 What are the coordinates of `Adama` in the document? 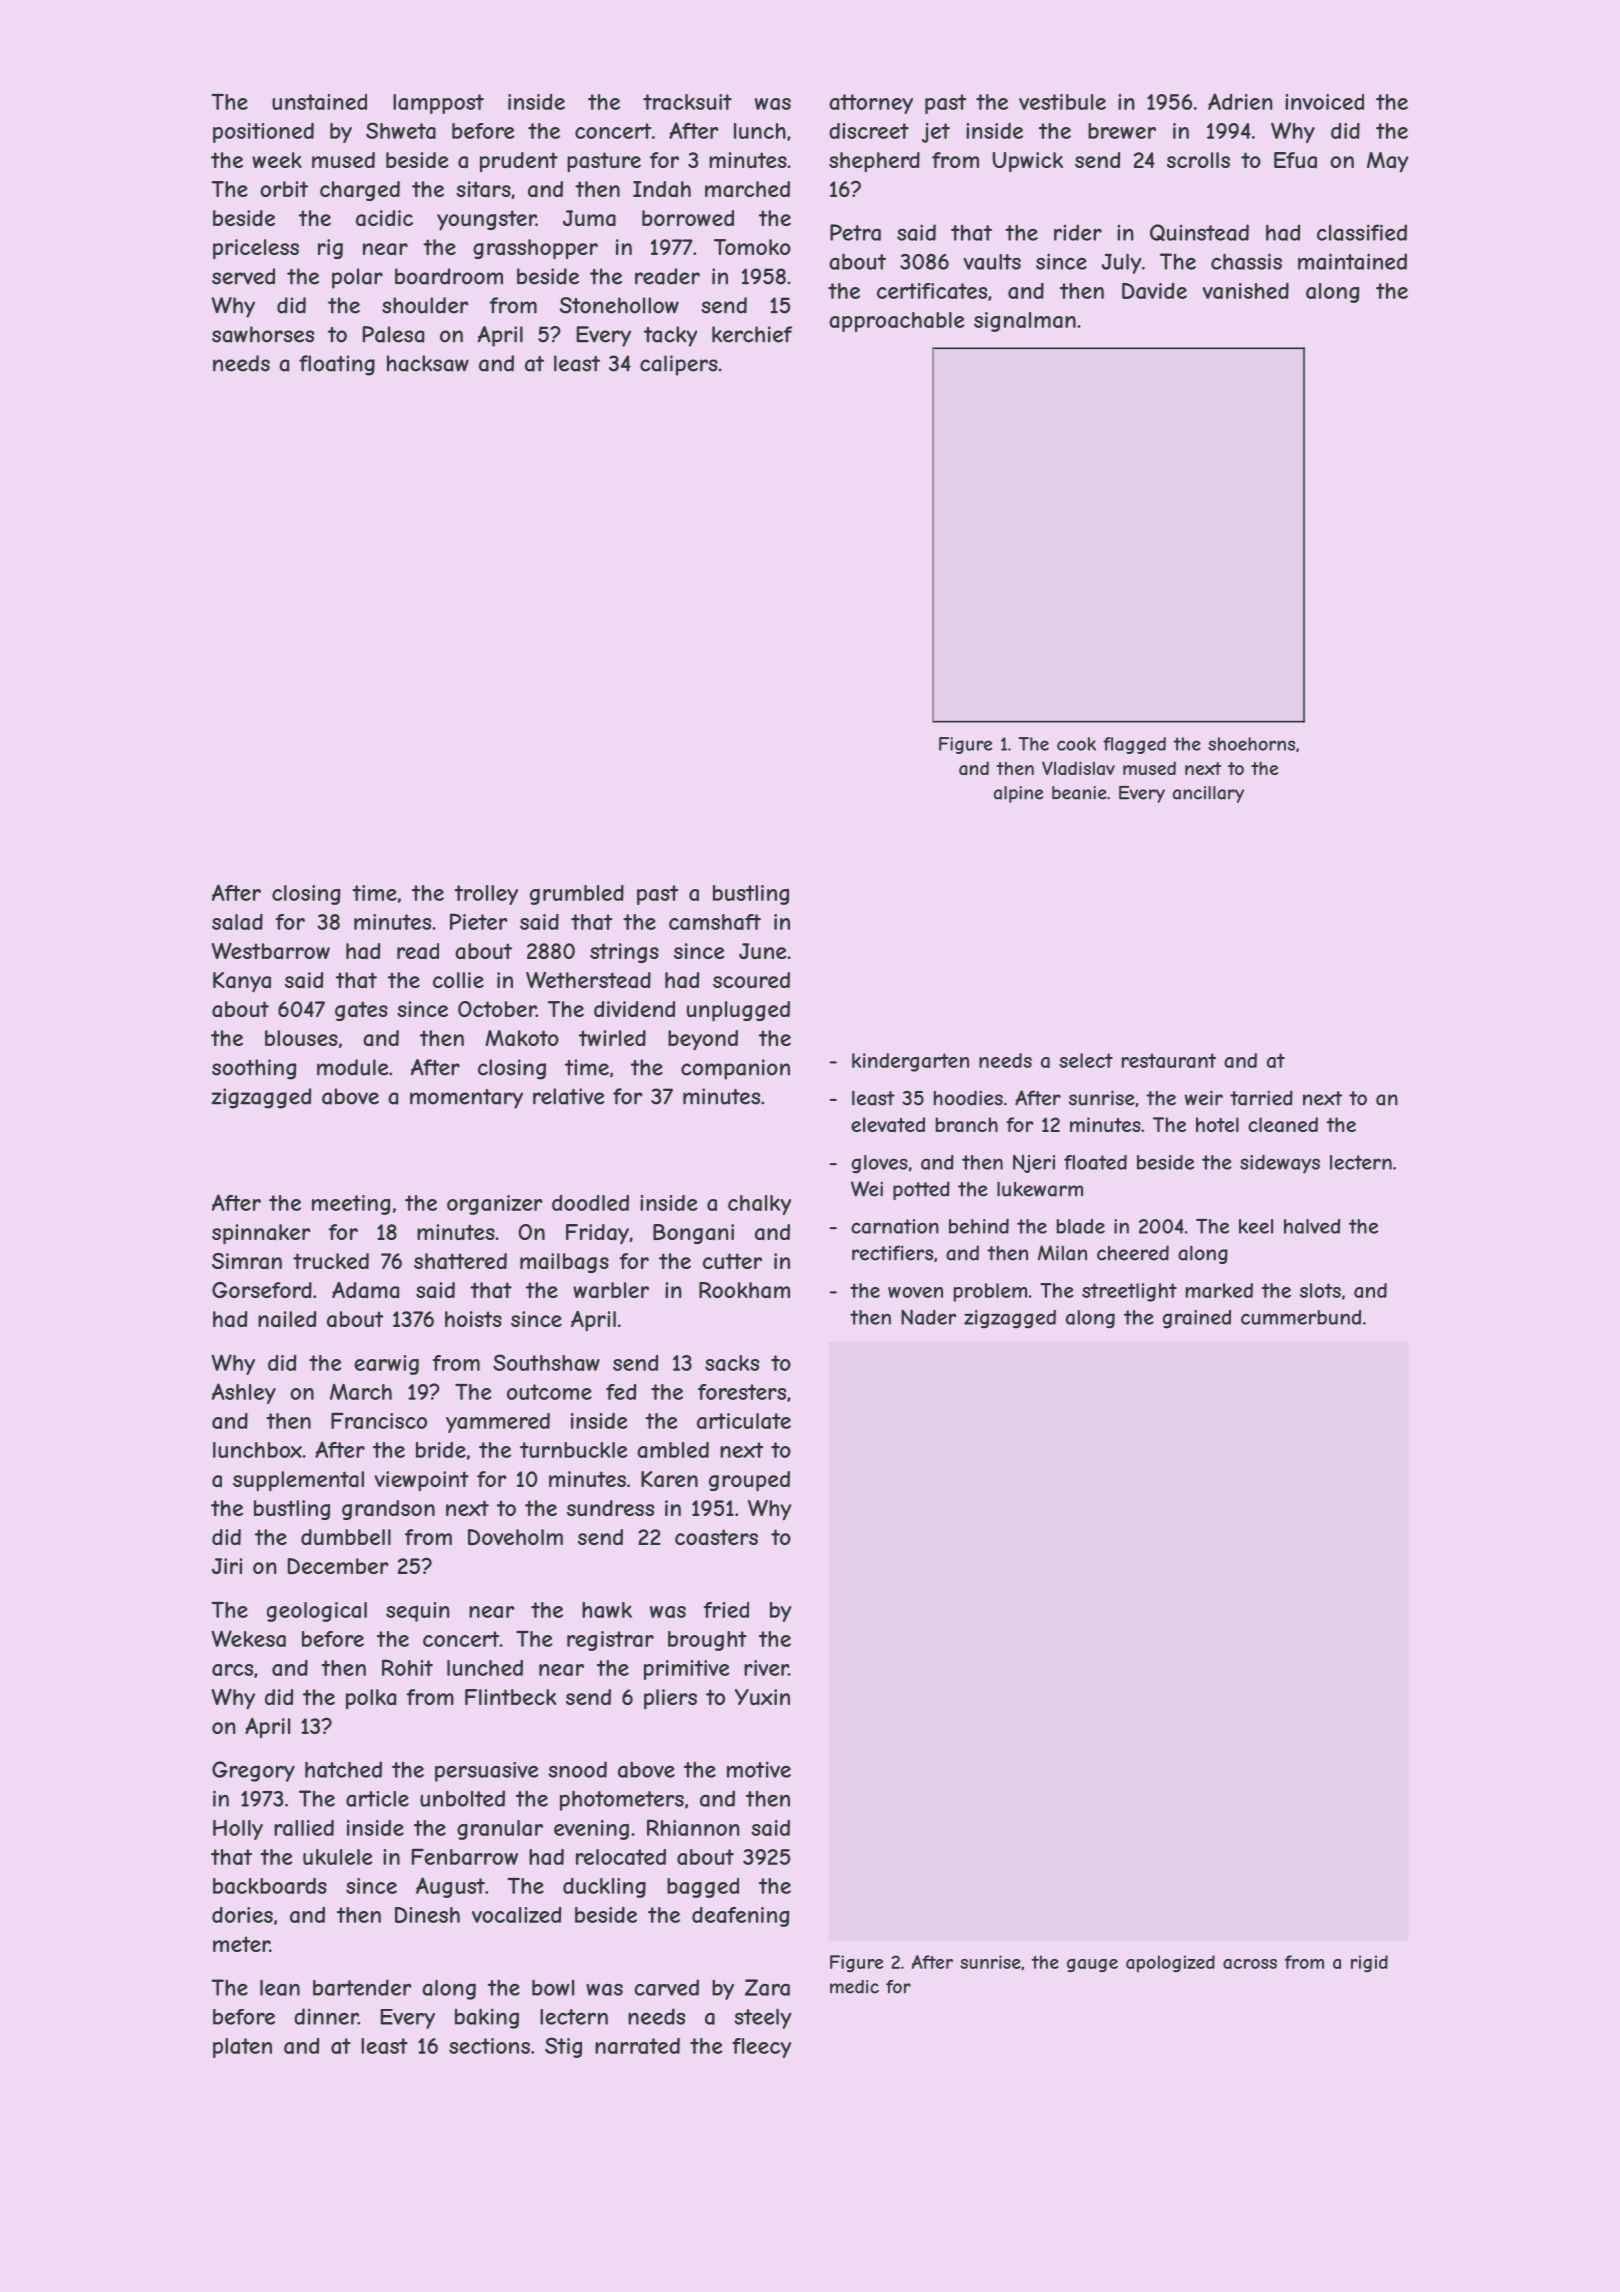 It's located at (365, 1290).
